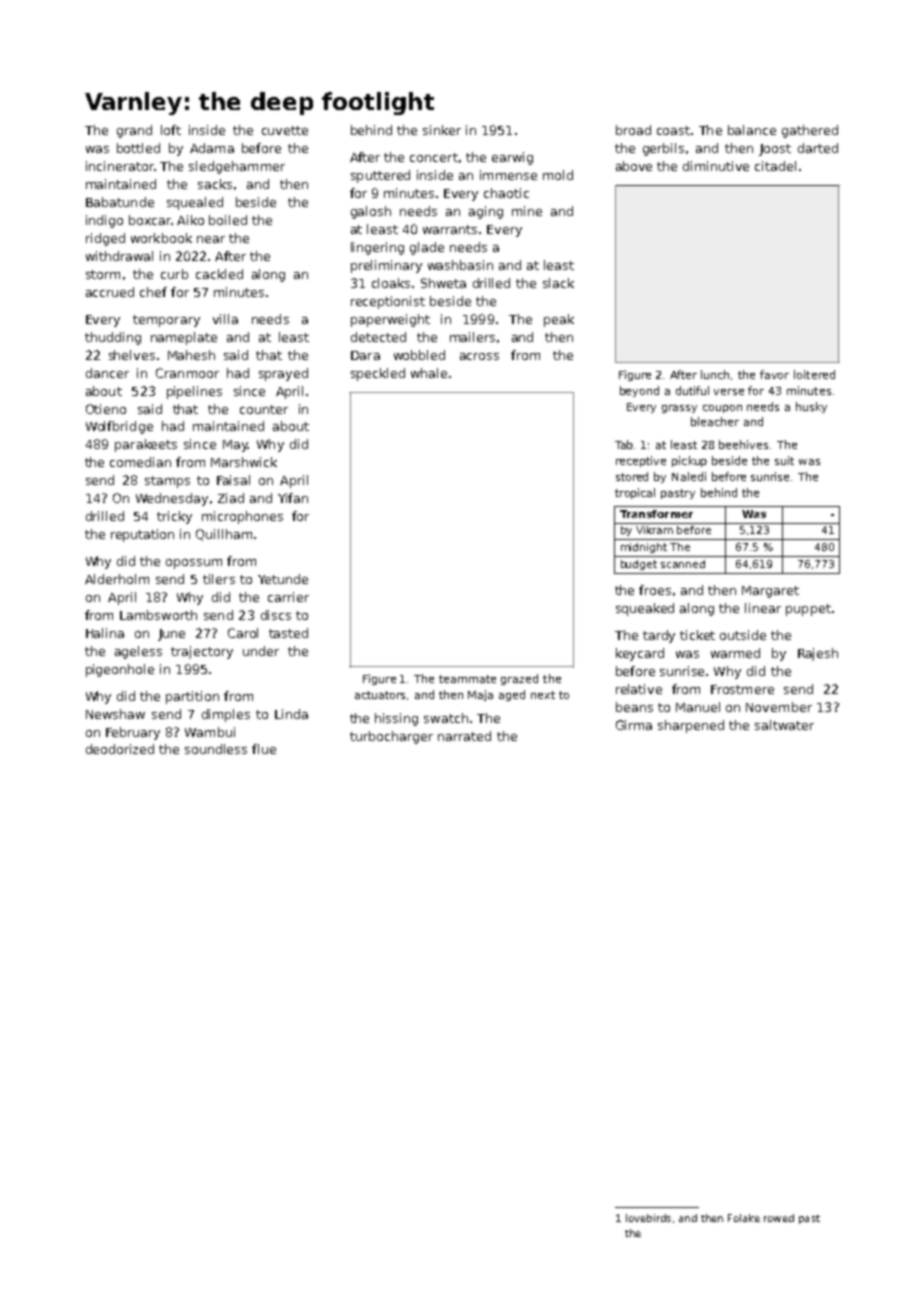 The width and height of the image is (924, 1308). I want to click on narrated, so click(464, 736).
